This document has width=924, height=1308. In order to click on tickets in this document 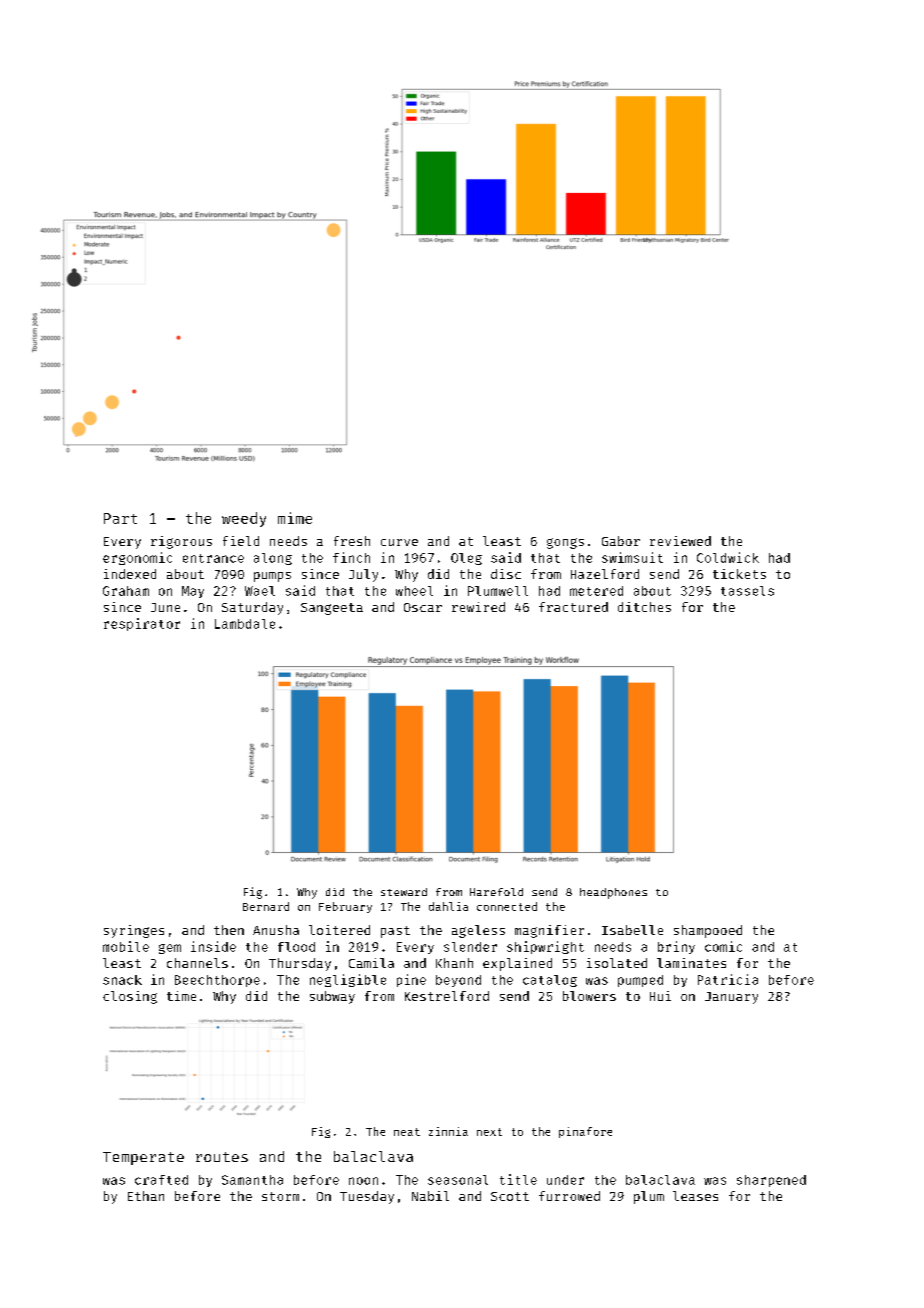, I will do `click(739, 574)`.
